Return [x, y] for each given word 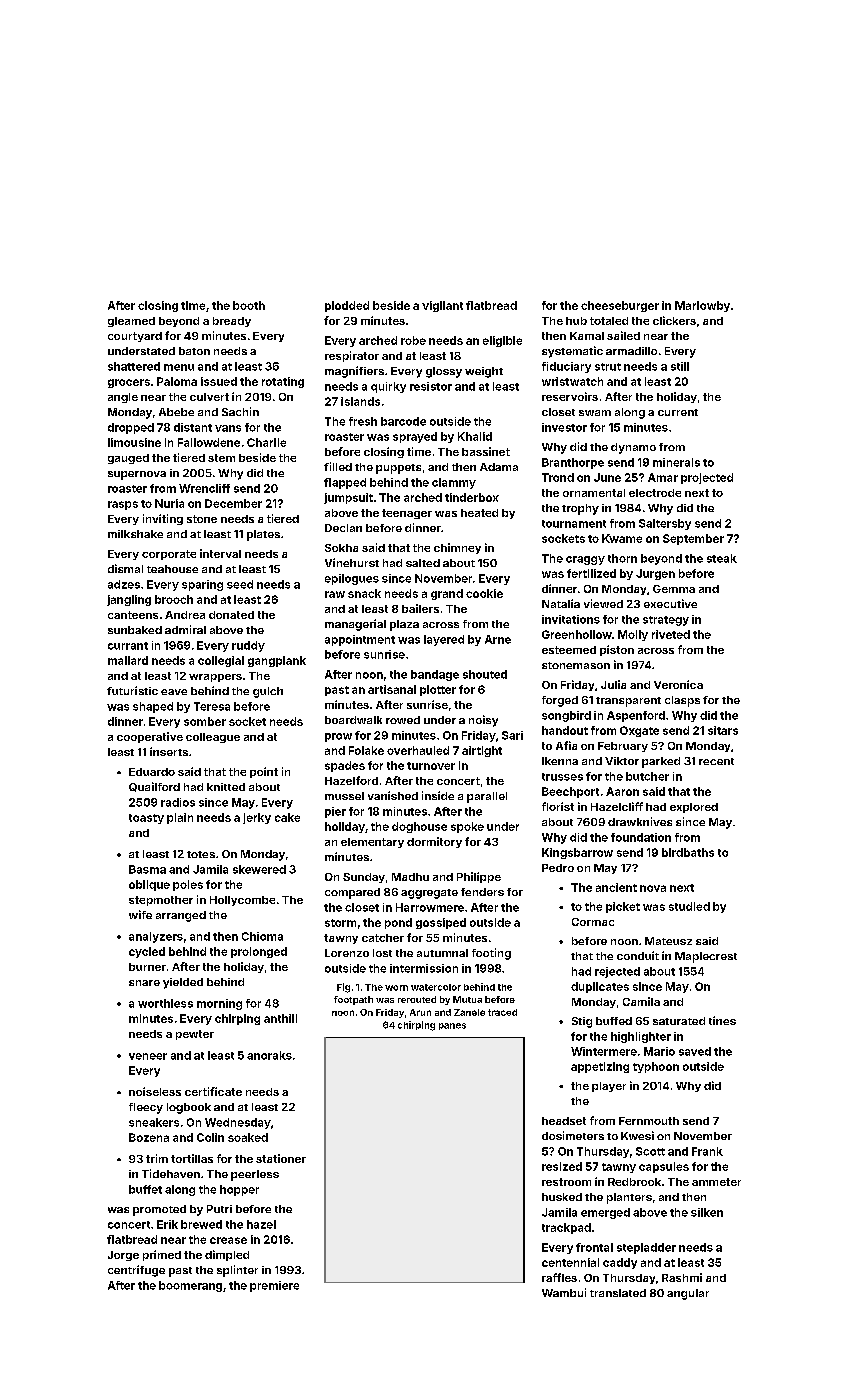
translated [618, 1293]
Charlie [266, 442]
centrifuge [136, 1271]
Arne [498, 639]
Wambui [564, 1292]
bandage [435, 675]
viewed [603, 603]
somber [205, 721]
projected [707, 478]
